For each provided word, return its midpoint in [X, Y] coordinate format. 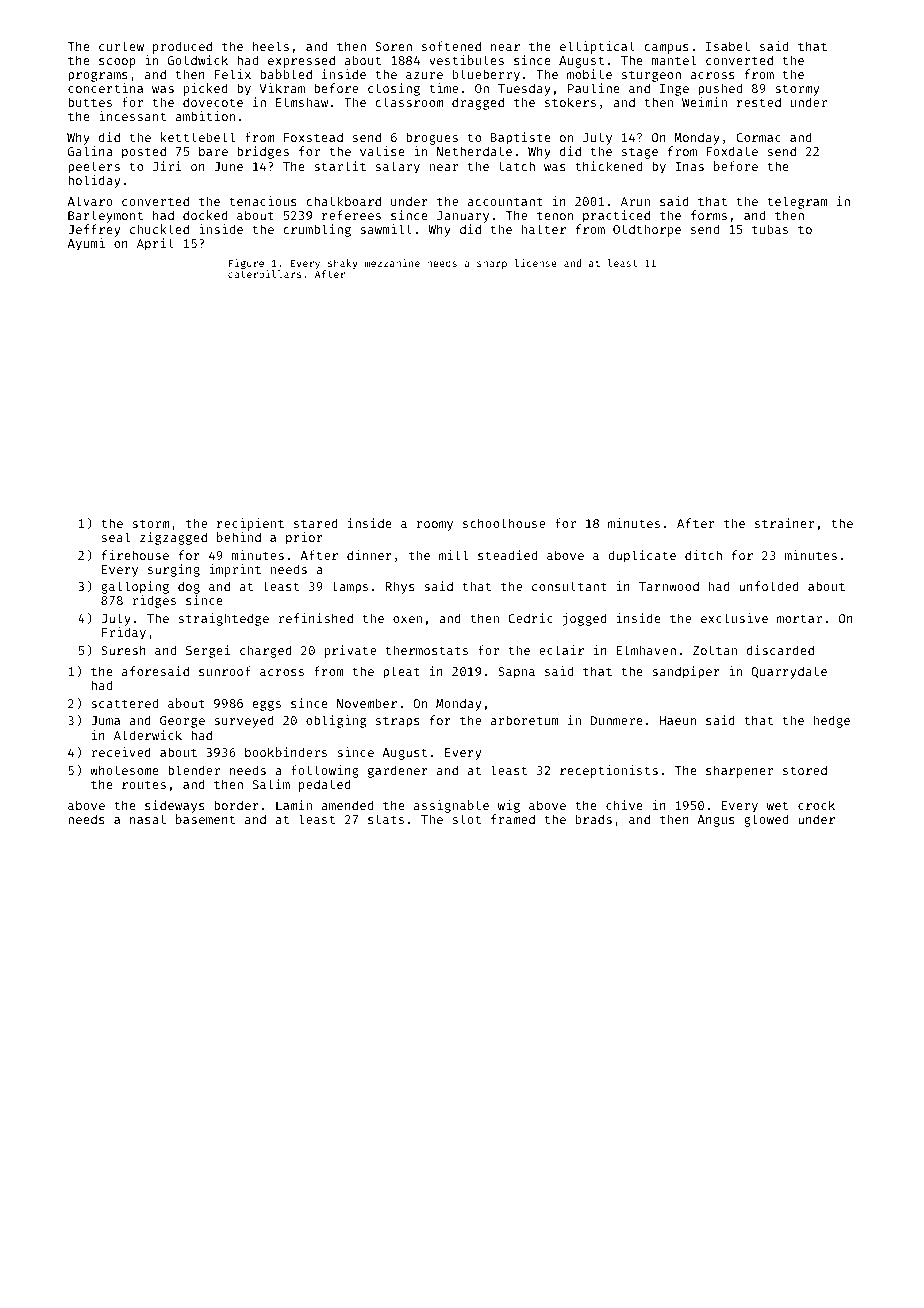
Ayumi [86, 244]
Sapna [516, 673]
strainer [784, 523]
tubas [770, 229]
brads [594, 819]
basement [205, 819]
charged [266, 651]
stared [316, 523]
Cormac [758, 137]
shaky [342, 264]
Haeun [678, 720]
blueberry [486, 75]
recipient [250, 524]
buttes [90, 102]
